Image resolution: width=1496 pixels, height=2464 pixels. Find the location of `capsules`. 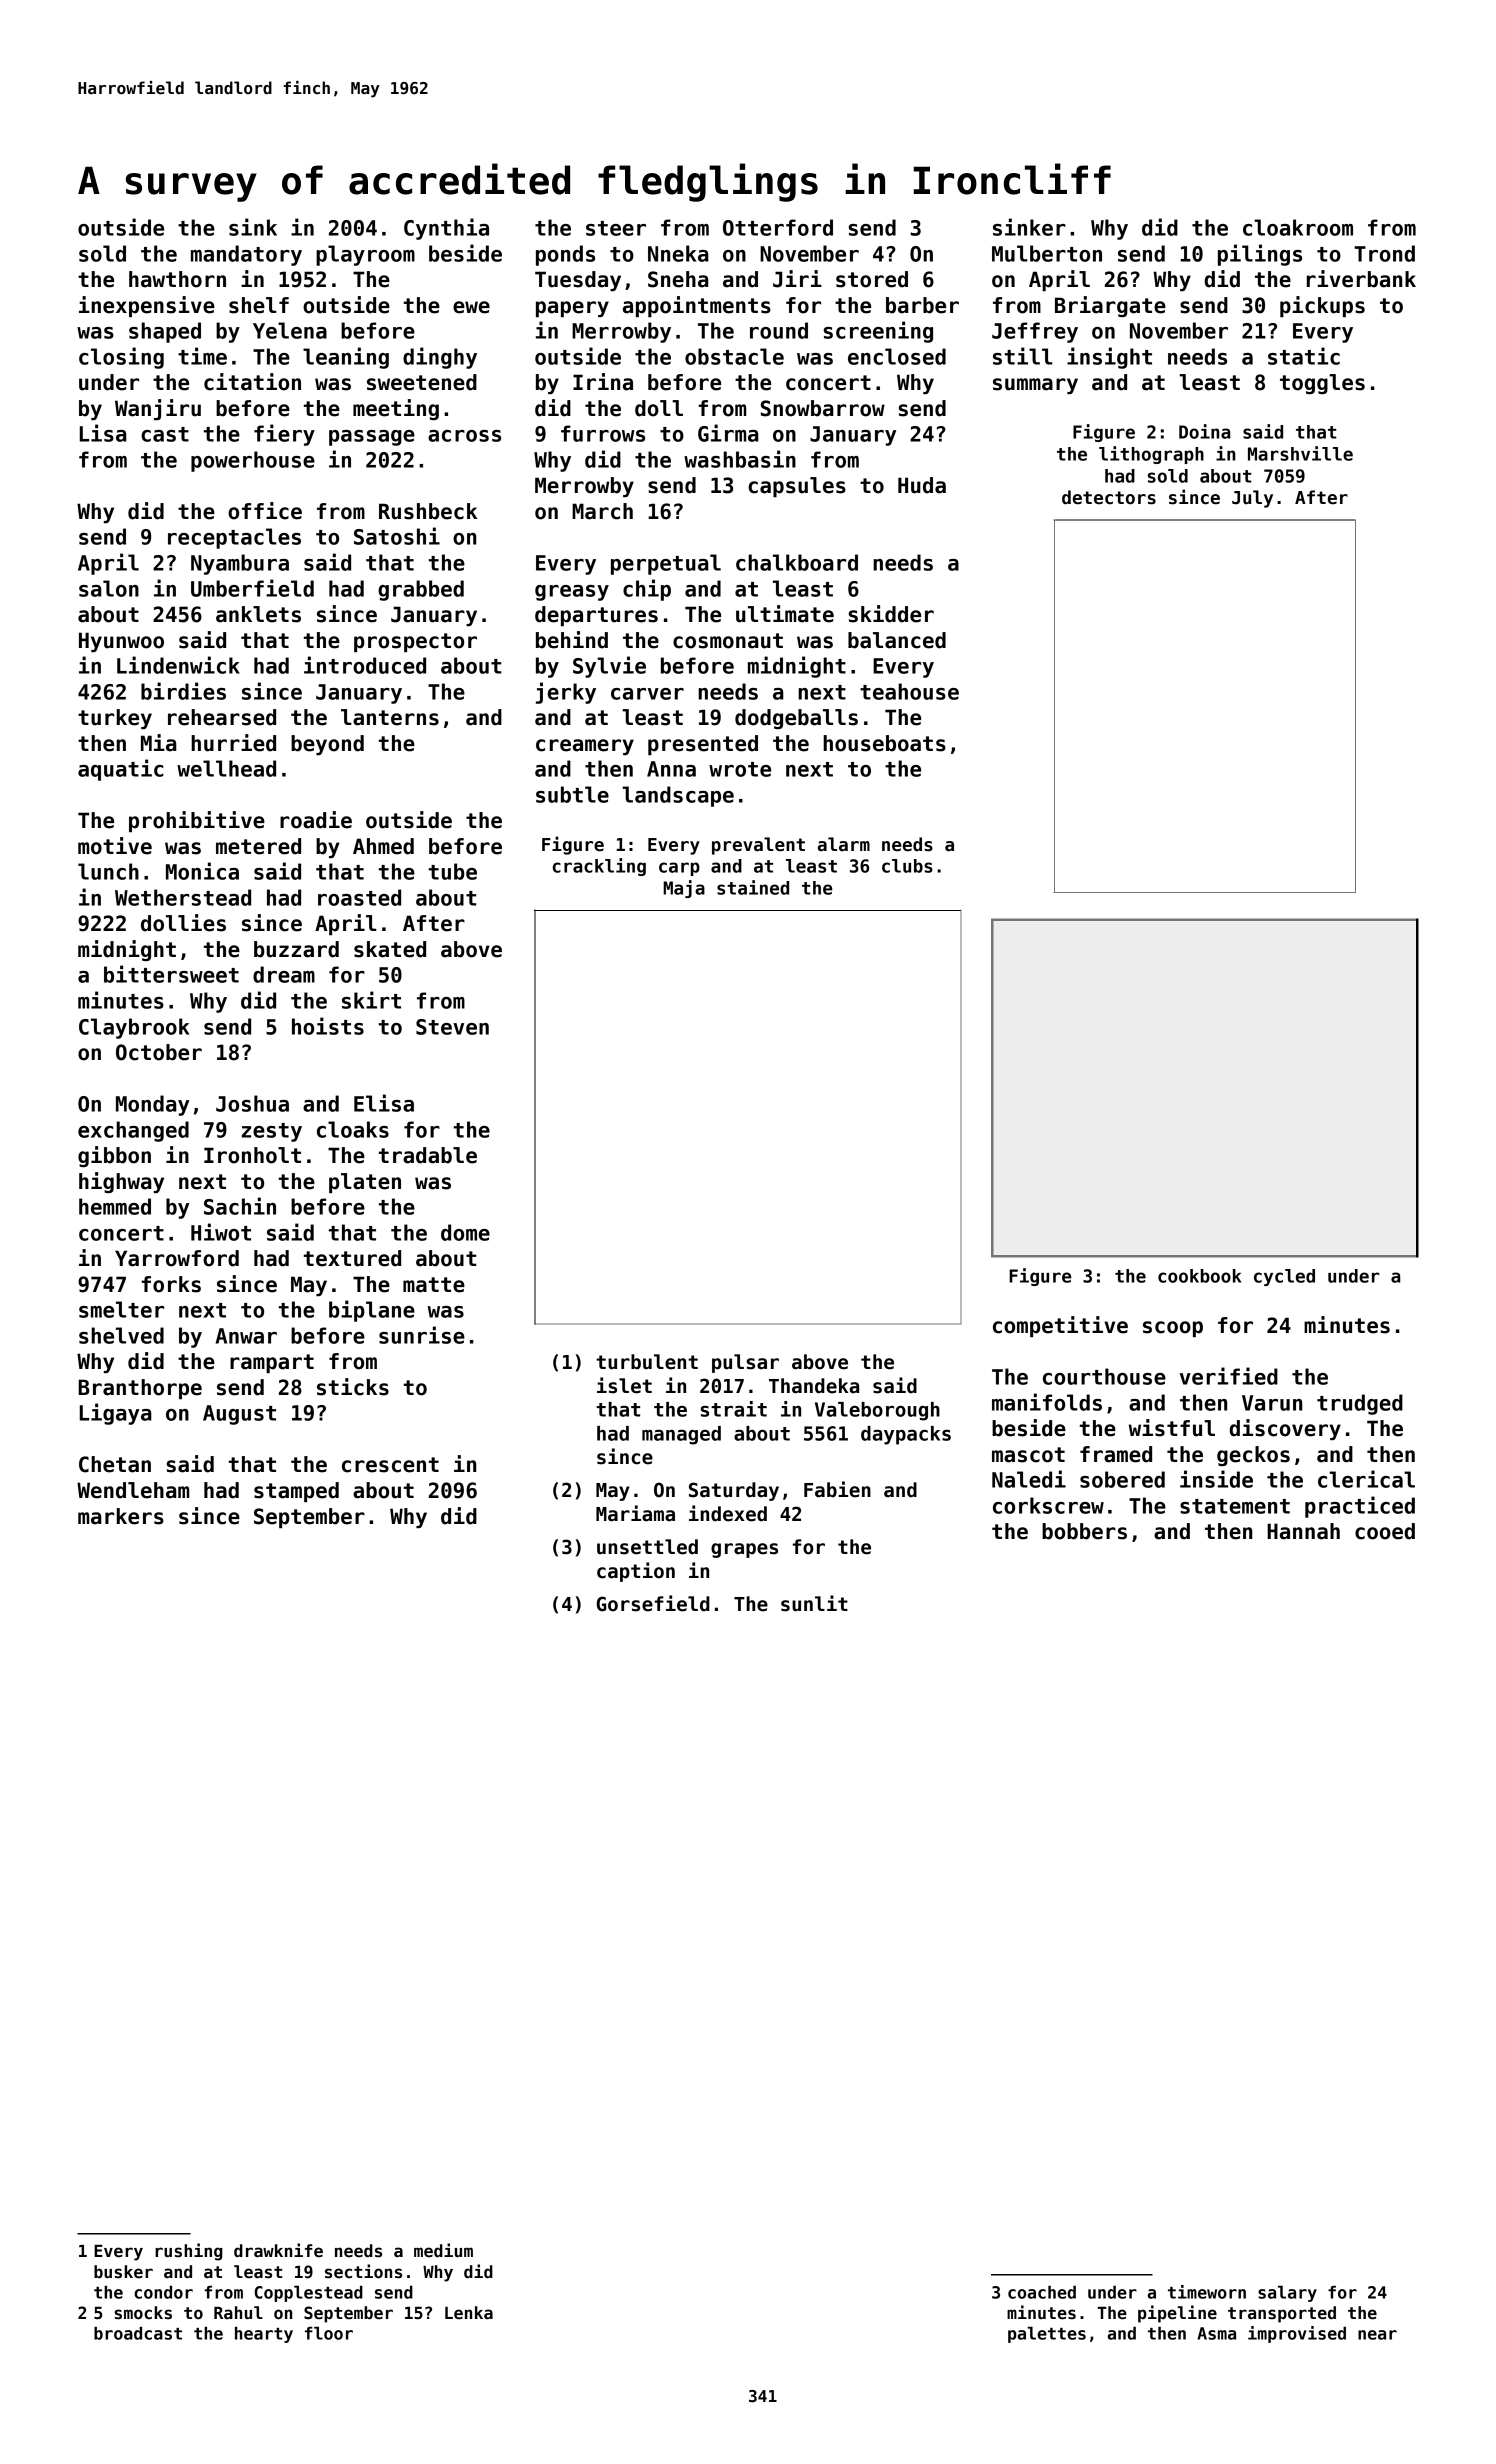

capsules is located at coordinates (797, 487).
